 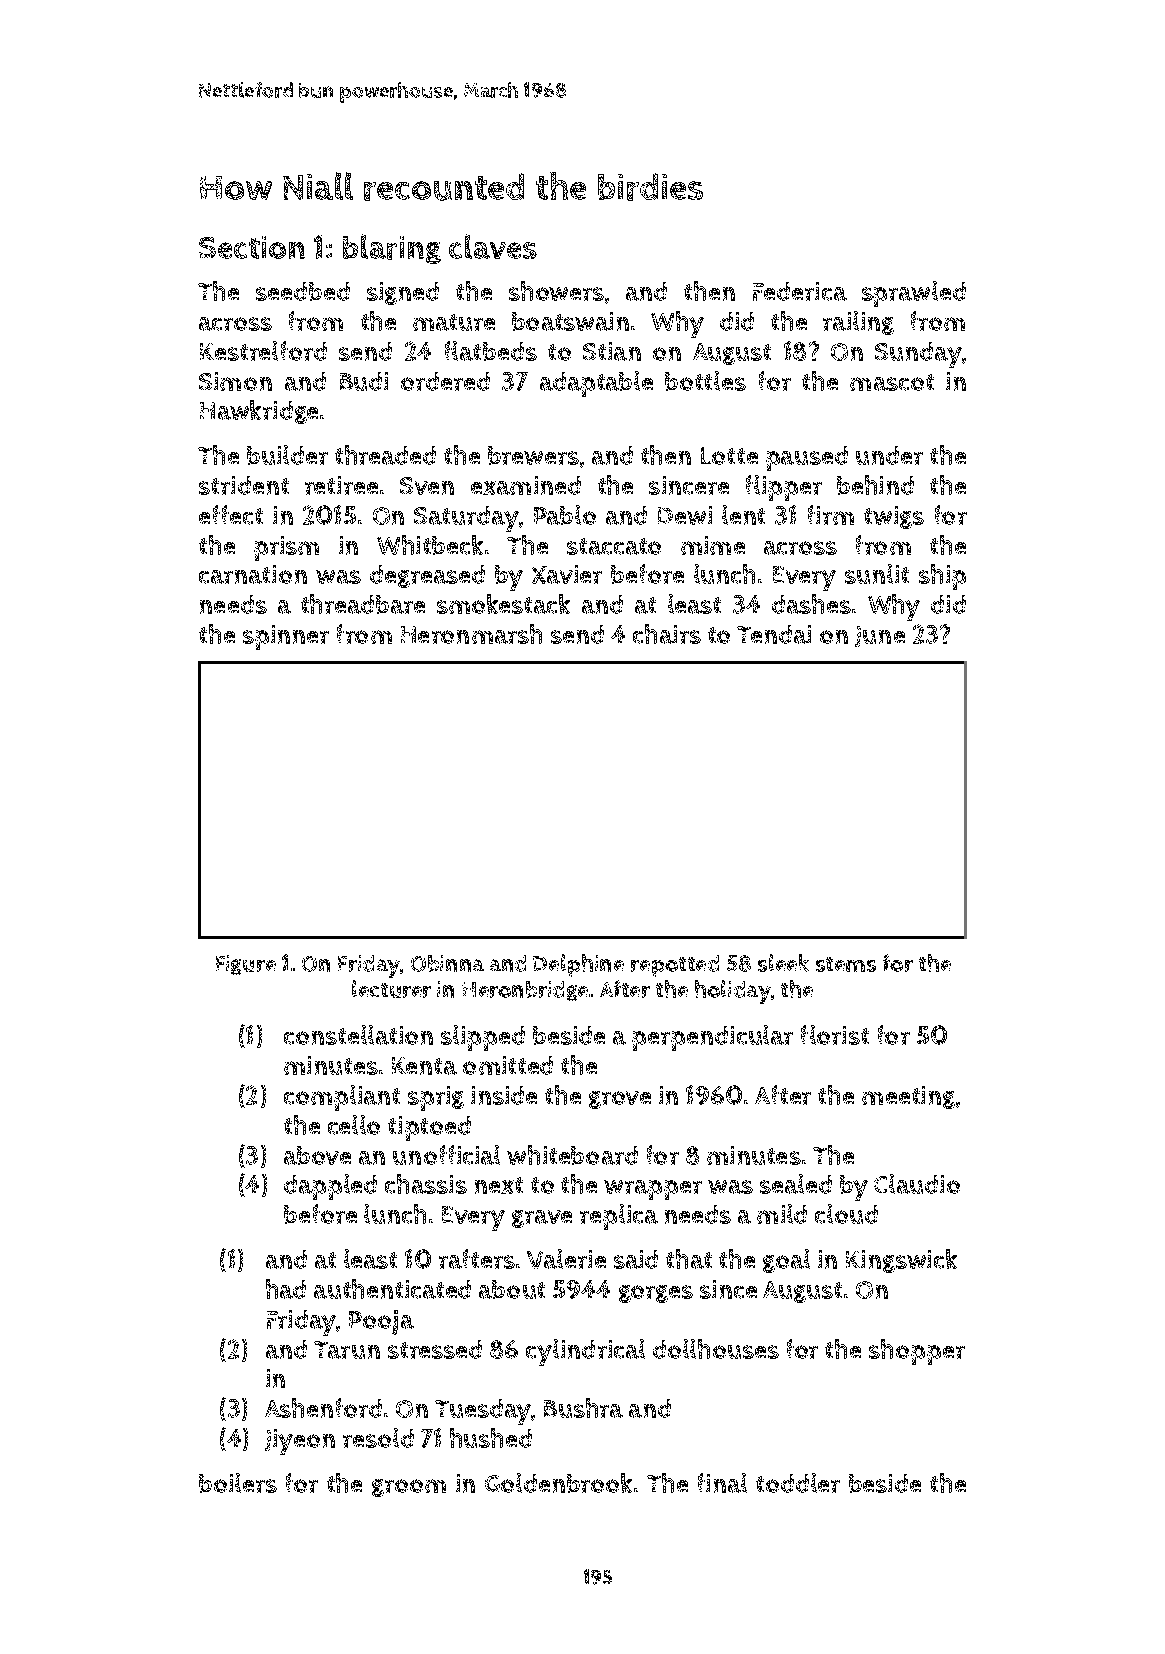 I want to click on repotted, so click(x=675, y=966).
